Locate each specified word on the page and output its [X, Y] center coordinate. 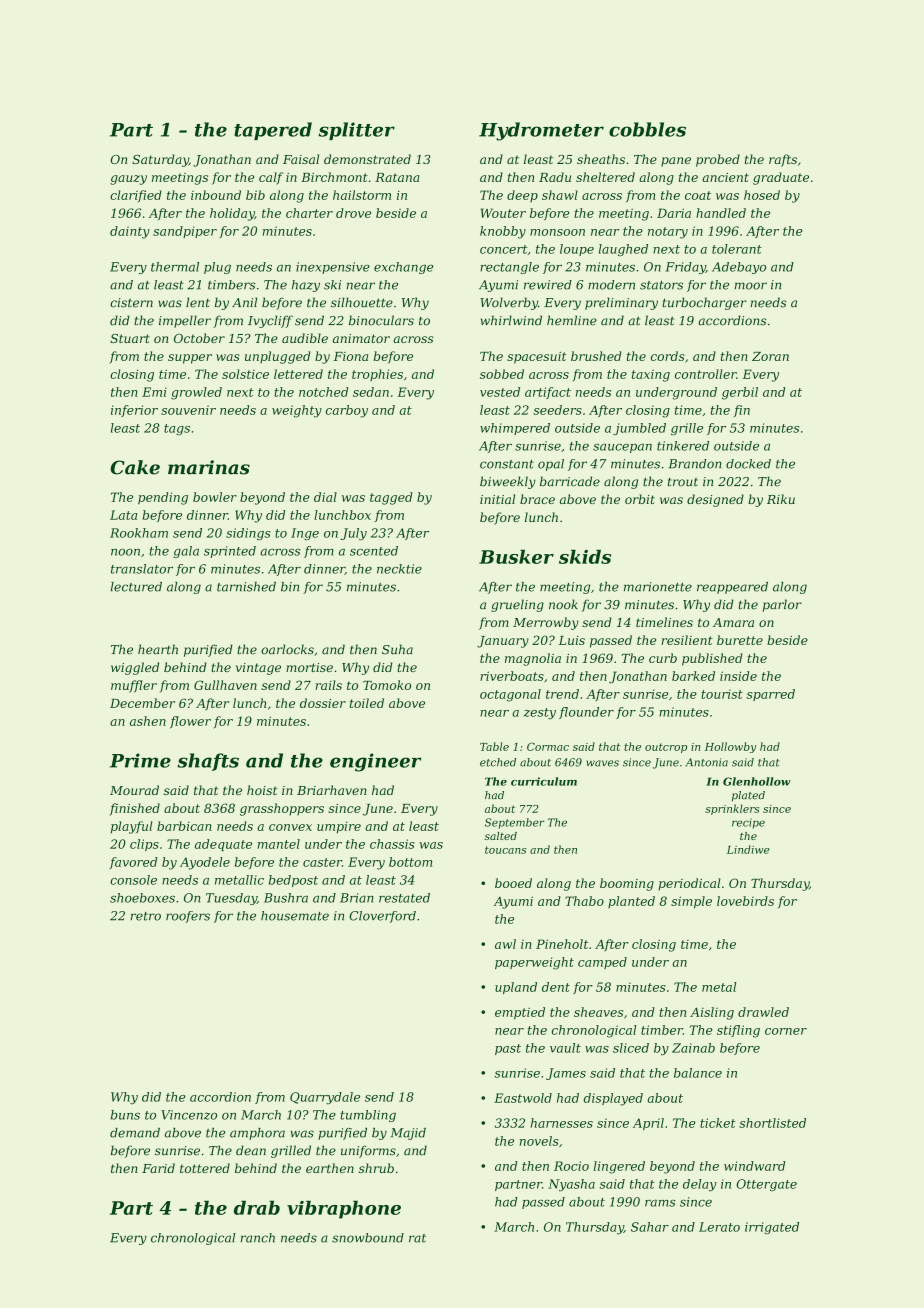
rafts [783, 160]
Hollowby [730, 747]
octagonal [510, 695]
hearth [158, 649]
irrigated [772, 1228]
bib [255, 195]
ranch [258, 1238]
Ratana [397, 177]
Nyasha [571, 1185]
